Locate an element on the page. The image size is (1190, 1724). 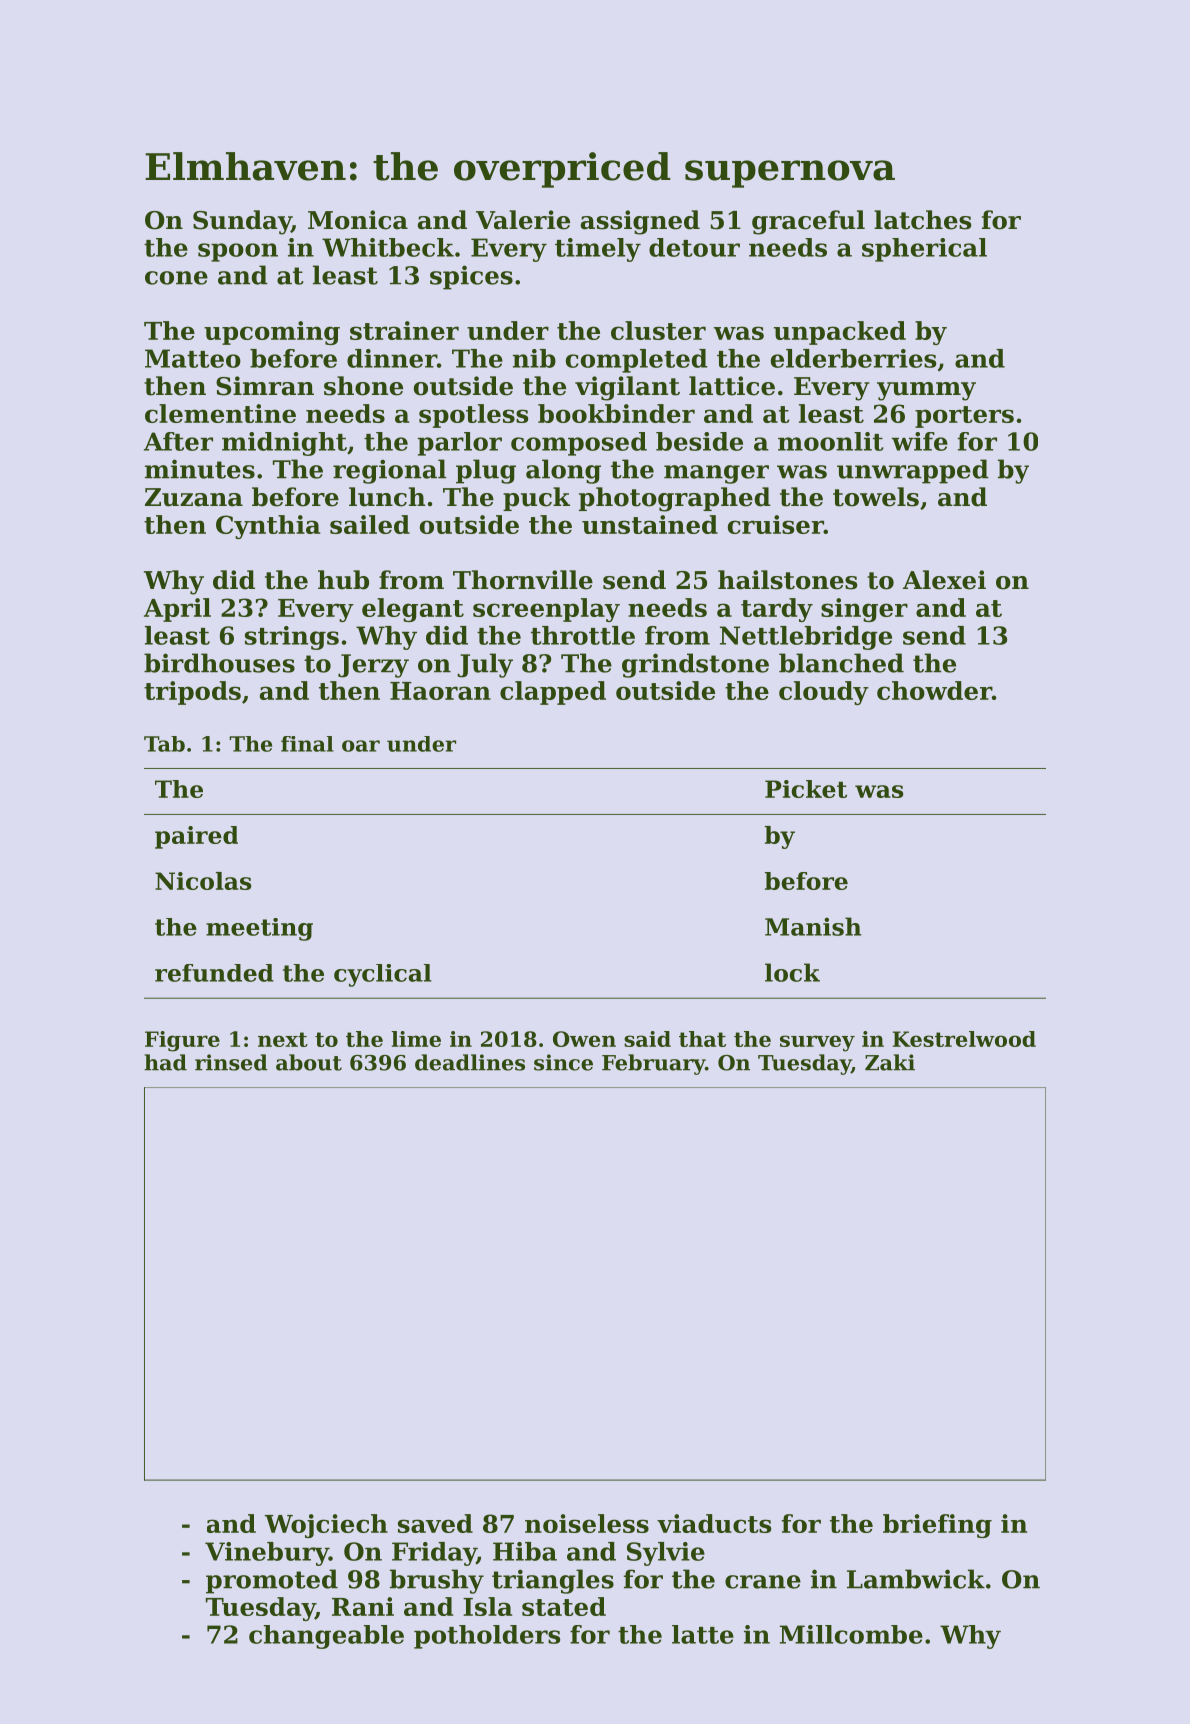
survey is located at coordinates (817, 1043).
